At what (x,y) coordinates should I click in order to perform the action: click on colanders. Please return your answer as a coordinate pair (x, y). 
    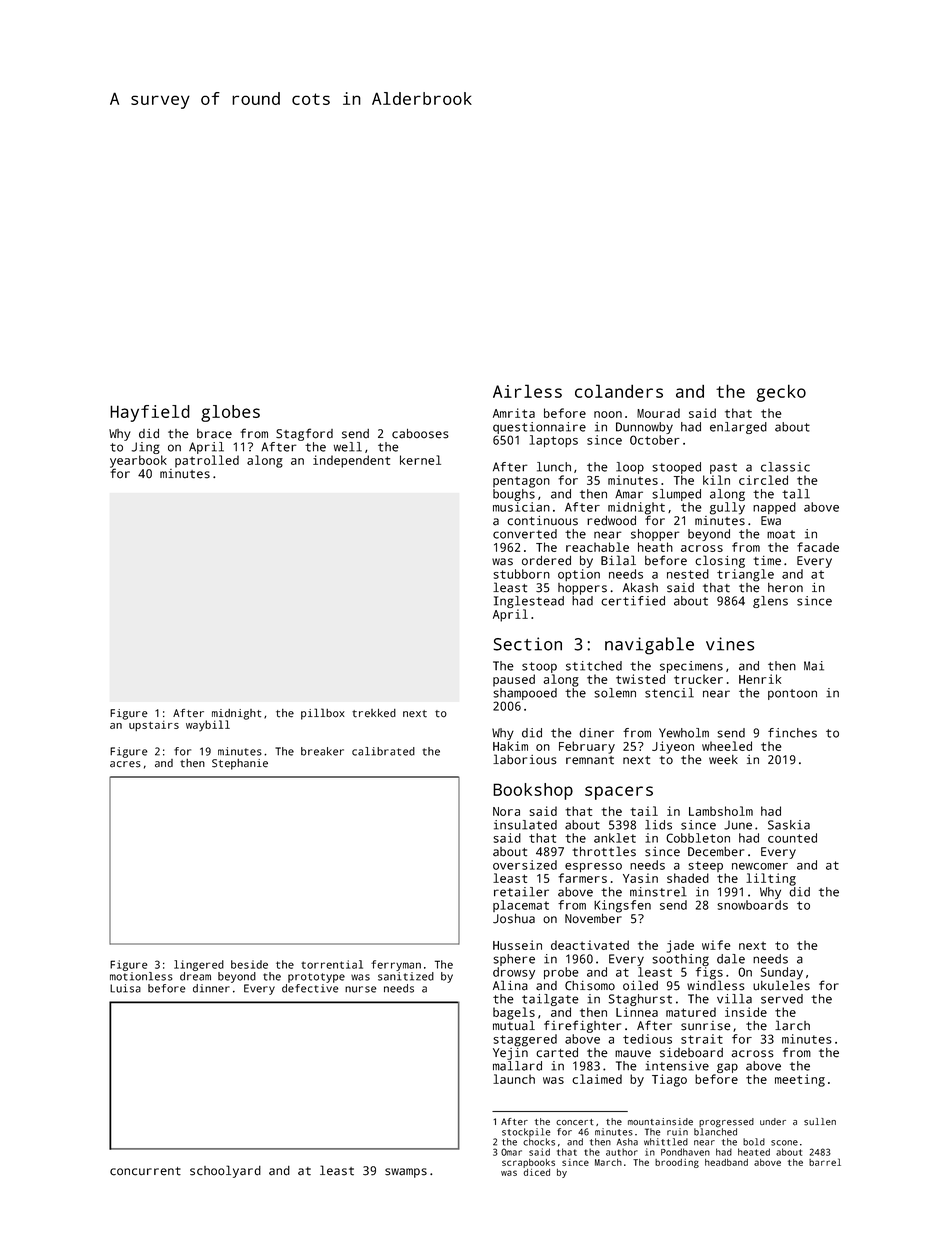
    Looking at the image, I should click on (619, 391).
